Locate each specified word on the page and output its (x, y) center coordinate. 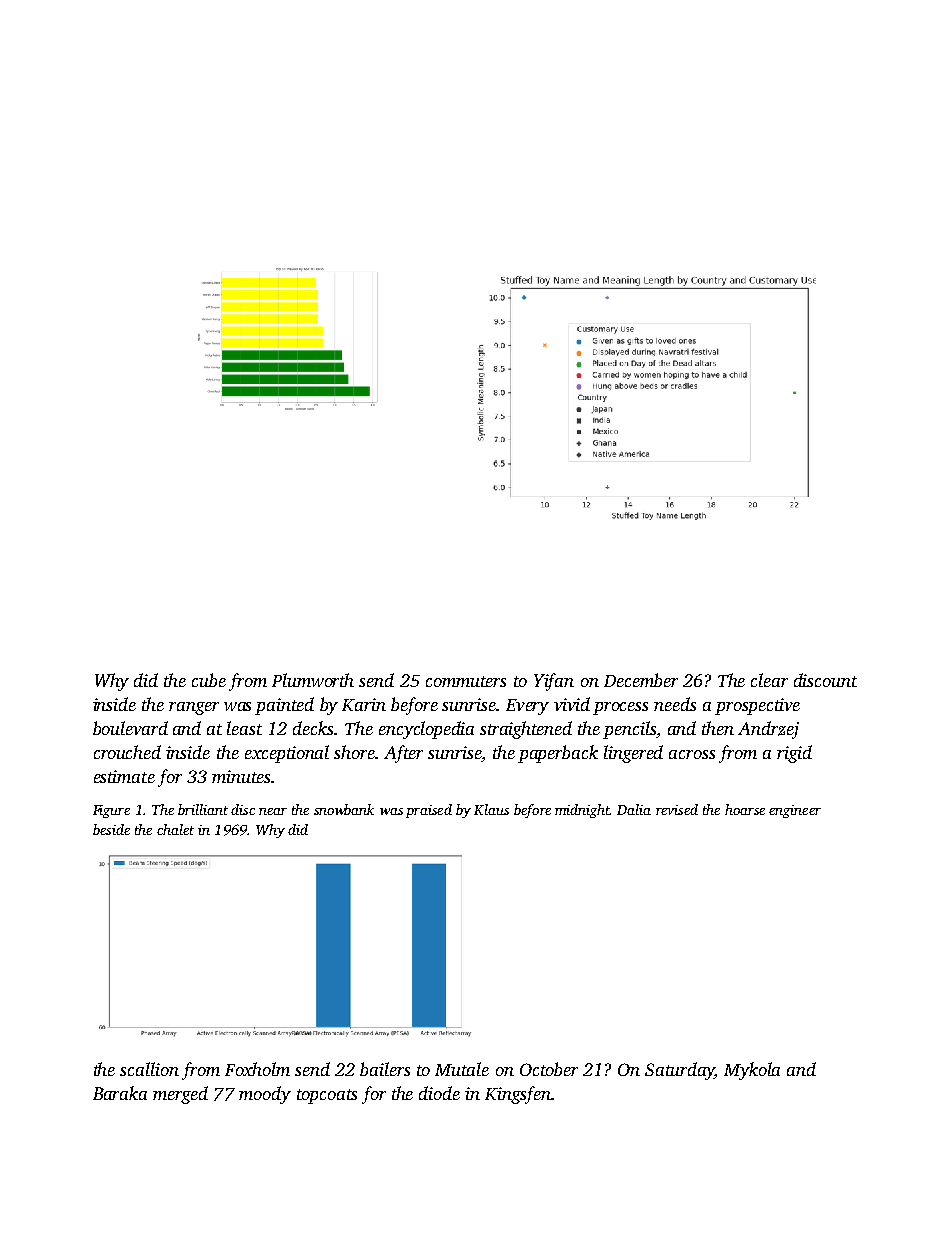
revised (677, 809)
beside (111, 829)
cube (209, 680)
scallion (149, 1069)
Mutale (462, 1069)
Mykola (752, 1071)
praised (429, 811)
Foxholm (257, 1069)
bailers (385, 1069)
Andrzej (768, 730)
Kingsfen (518, 1095)
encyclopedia (426, 730)
